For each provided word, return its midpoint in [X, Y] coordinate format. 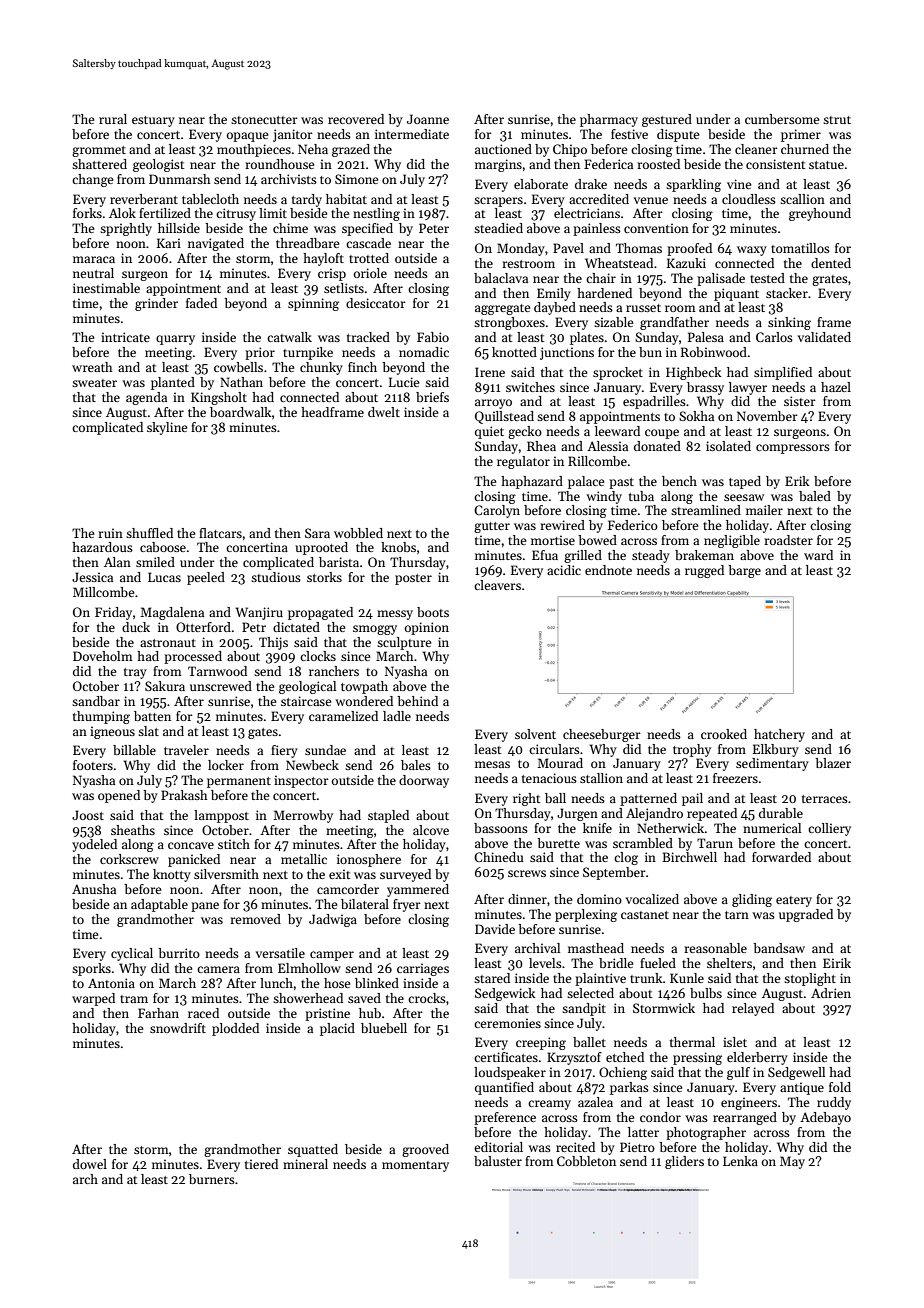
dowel [90, 1164]
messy [395, 615]
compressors [793, 449]
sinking [789, 323]
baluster [498, 1161]
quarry [175, 340]
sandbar [96, 701]
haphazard [532, 482]
